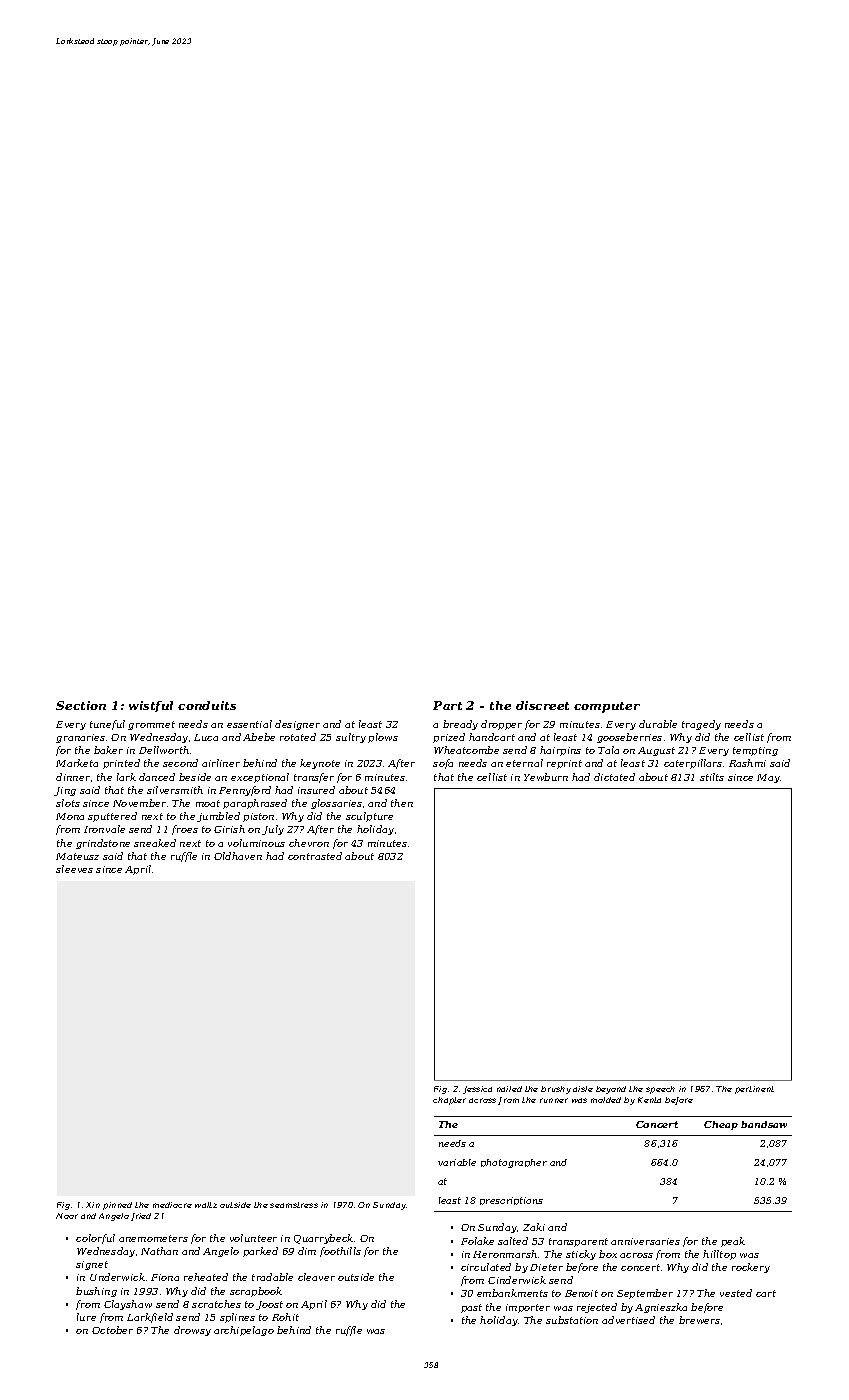  Describe the element at coordinates (447, 705) in the screenshot. I see `Part` at that location.
